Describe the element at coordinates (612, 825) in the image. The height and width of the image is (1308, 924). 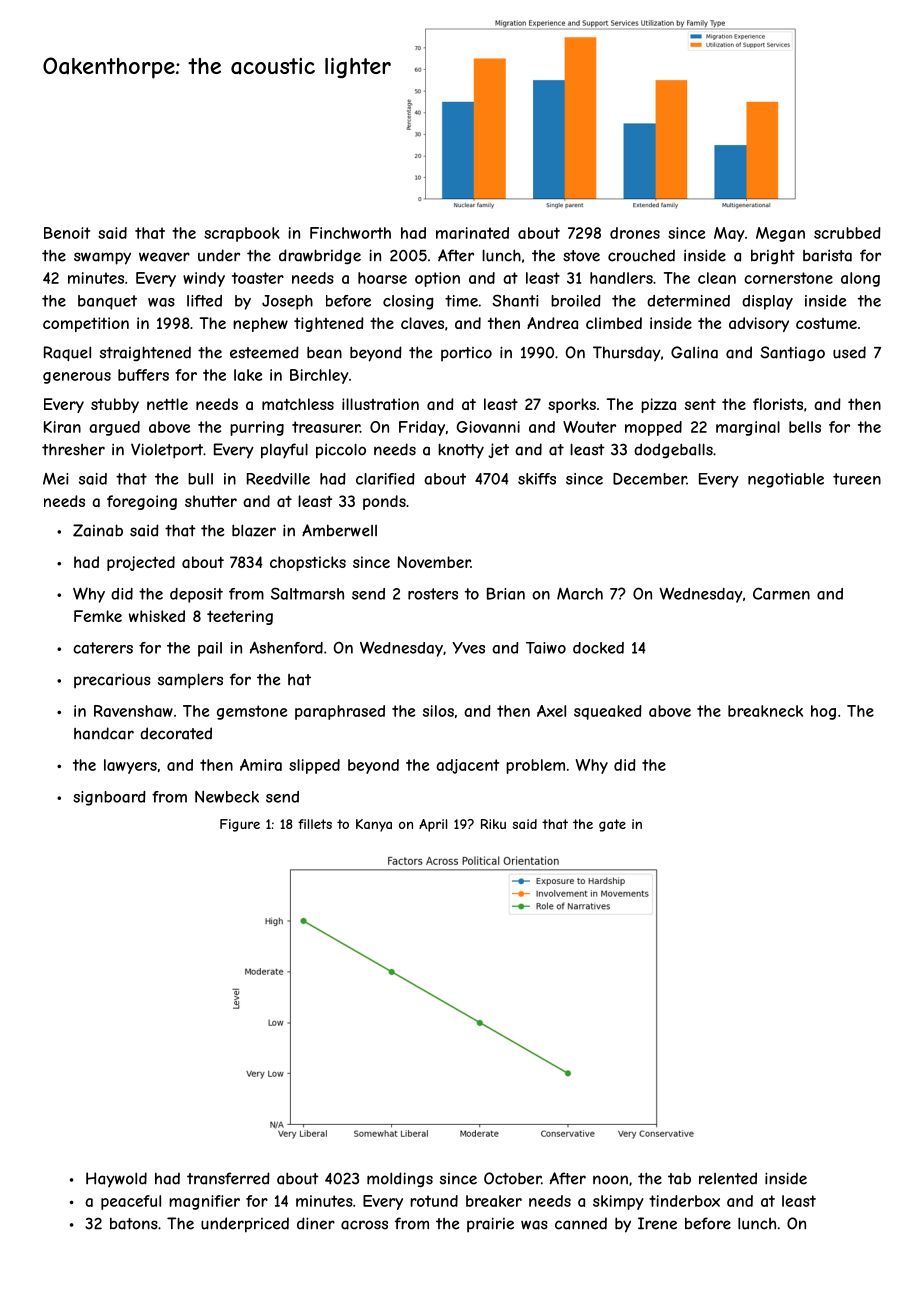
I see `gate` at that location.
